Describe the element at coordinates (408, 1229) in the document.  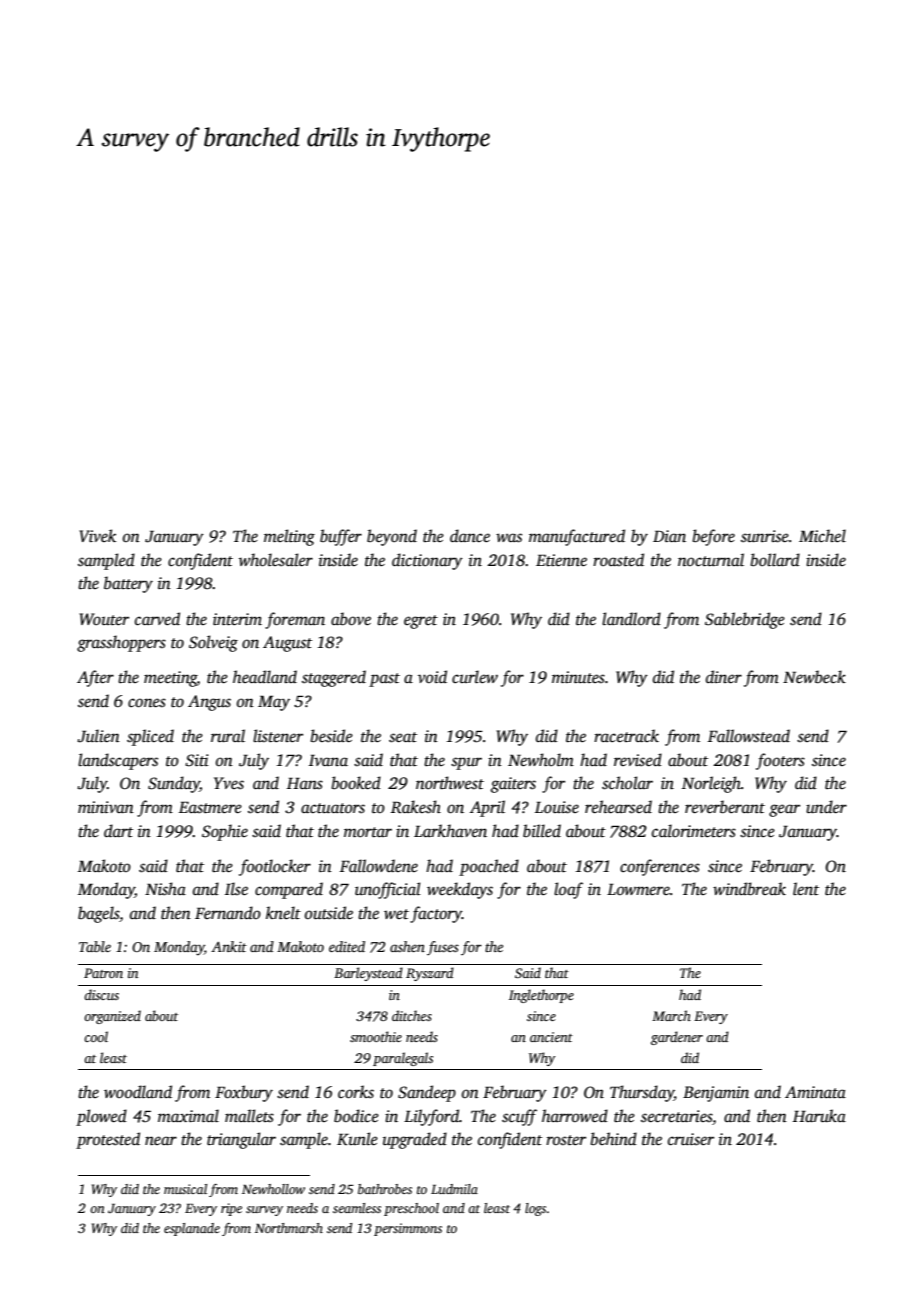
I see `persimmons` at that location.
